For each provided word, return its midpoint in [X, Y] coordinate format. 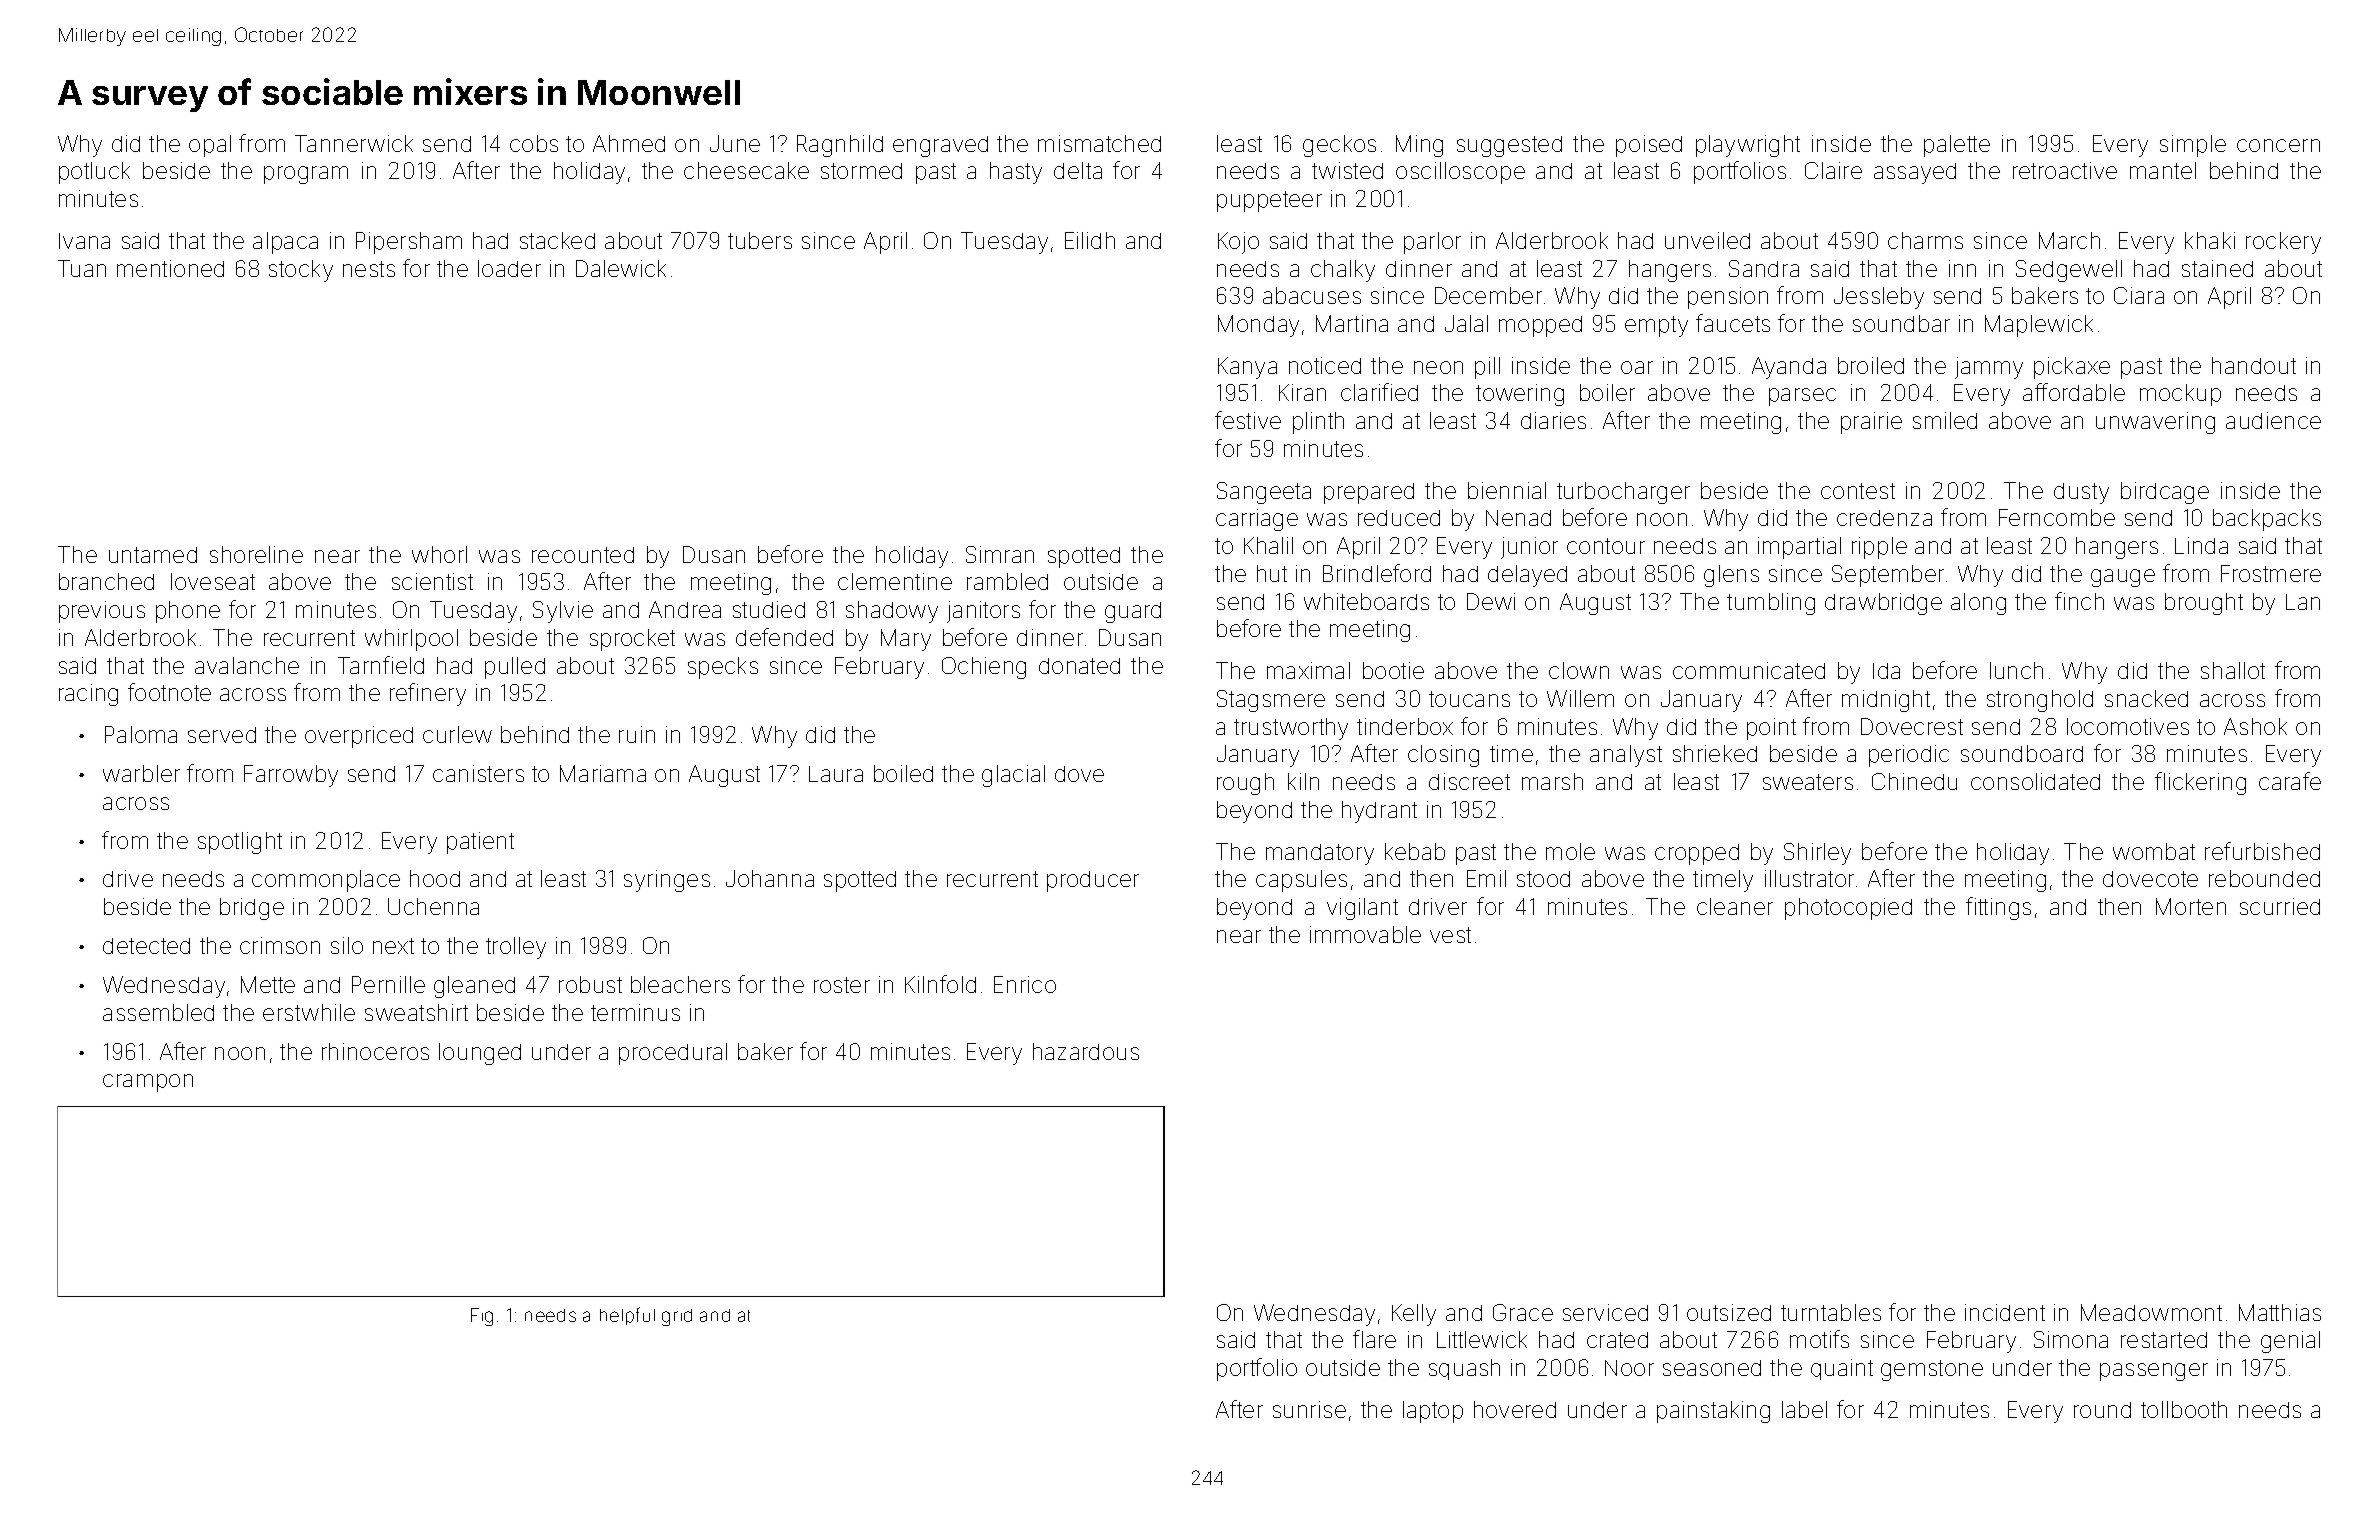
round [2102, 1410]
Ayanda [1789, 368]
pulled [515, 668]
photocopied [1848, 909]
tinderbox [1405, 726]
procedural [673, 1054]
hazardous [1086, 1051]
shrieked [1715, 753]
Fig [482, 1317]
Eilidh [1090, 240]
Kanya [1247, 368]
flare [1374, 1339]
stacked [557, 240]
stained [2217, 268]
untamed [153, 555]
